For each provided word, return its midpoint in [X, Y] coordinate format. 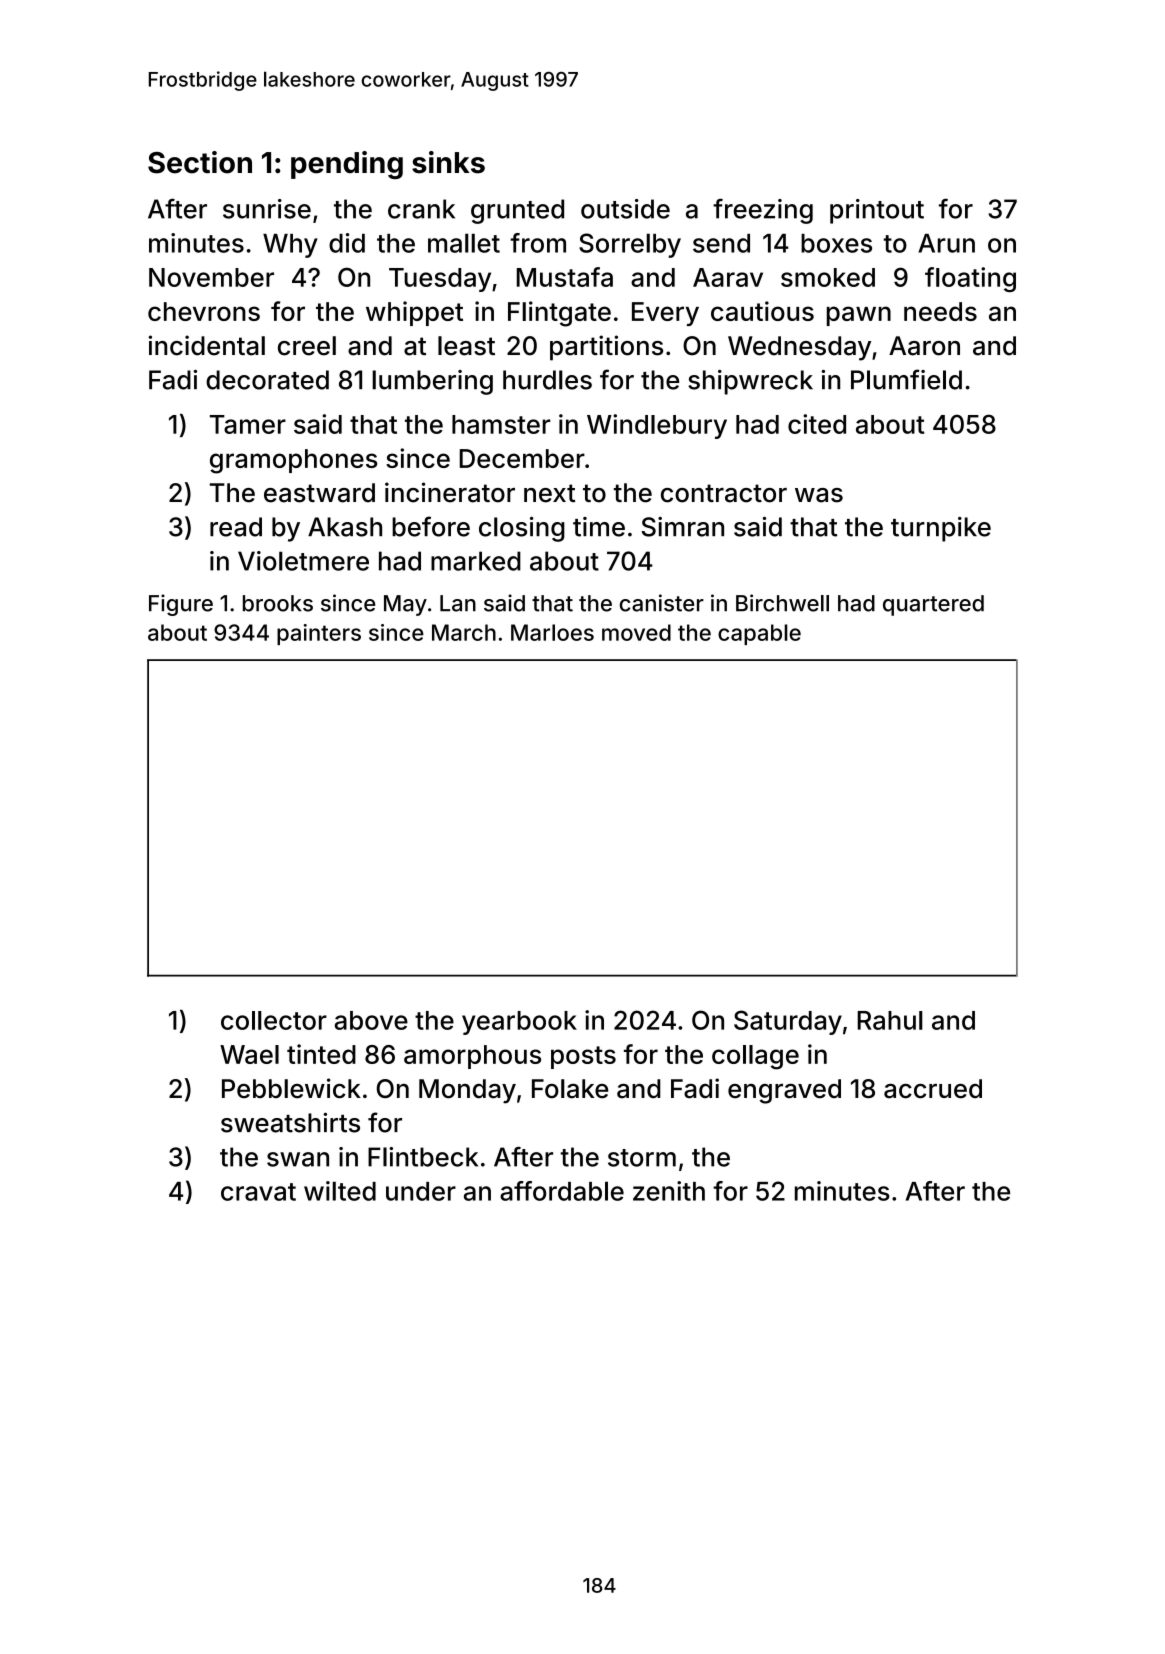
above [371, 1020]
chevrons [204, 311]
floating [970, 279]
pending [347, 165]
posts [583, 1057]
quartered [933, 605]
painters [319, 634]
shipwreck [750, 382]
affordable [562, 1191]
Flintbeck [423, 1157]
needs [940, 311]
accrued [933, 1089]
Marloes [552, 632]
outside [625, 209]
